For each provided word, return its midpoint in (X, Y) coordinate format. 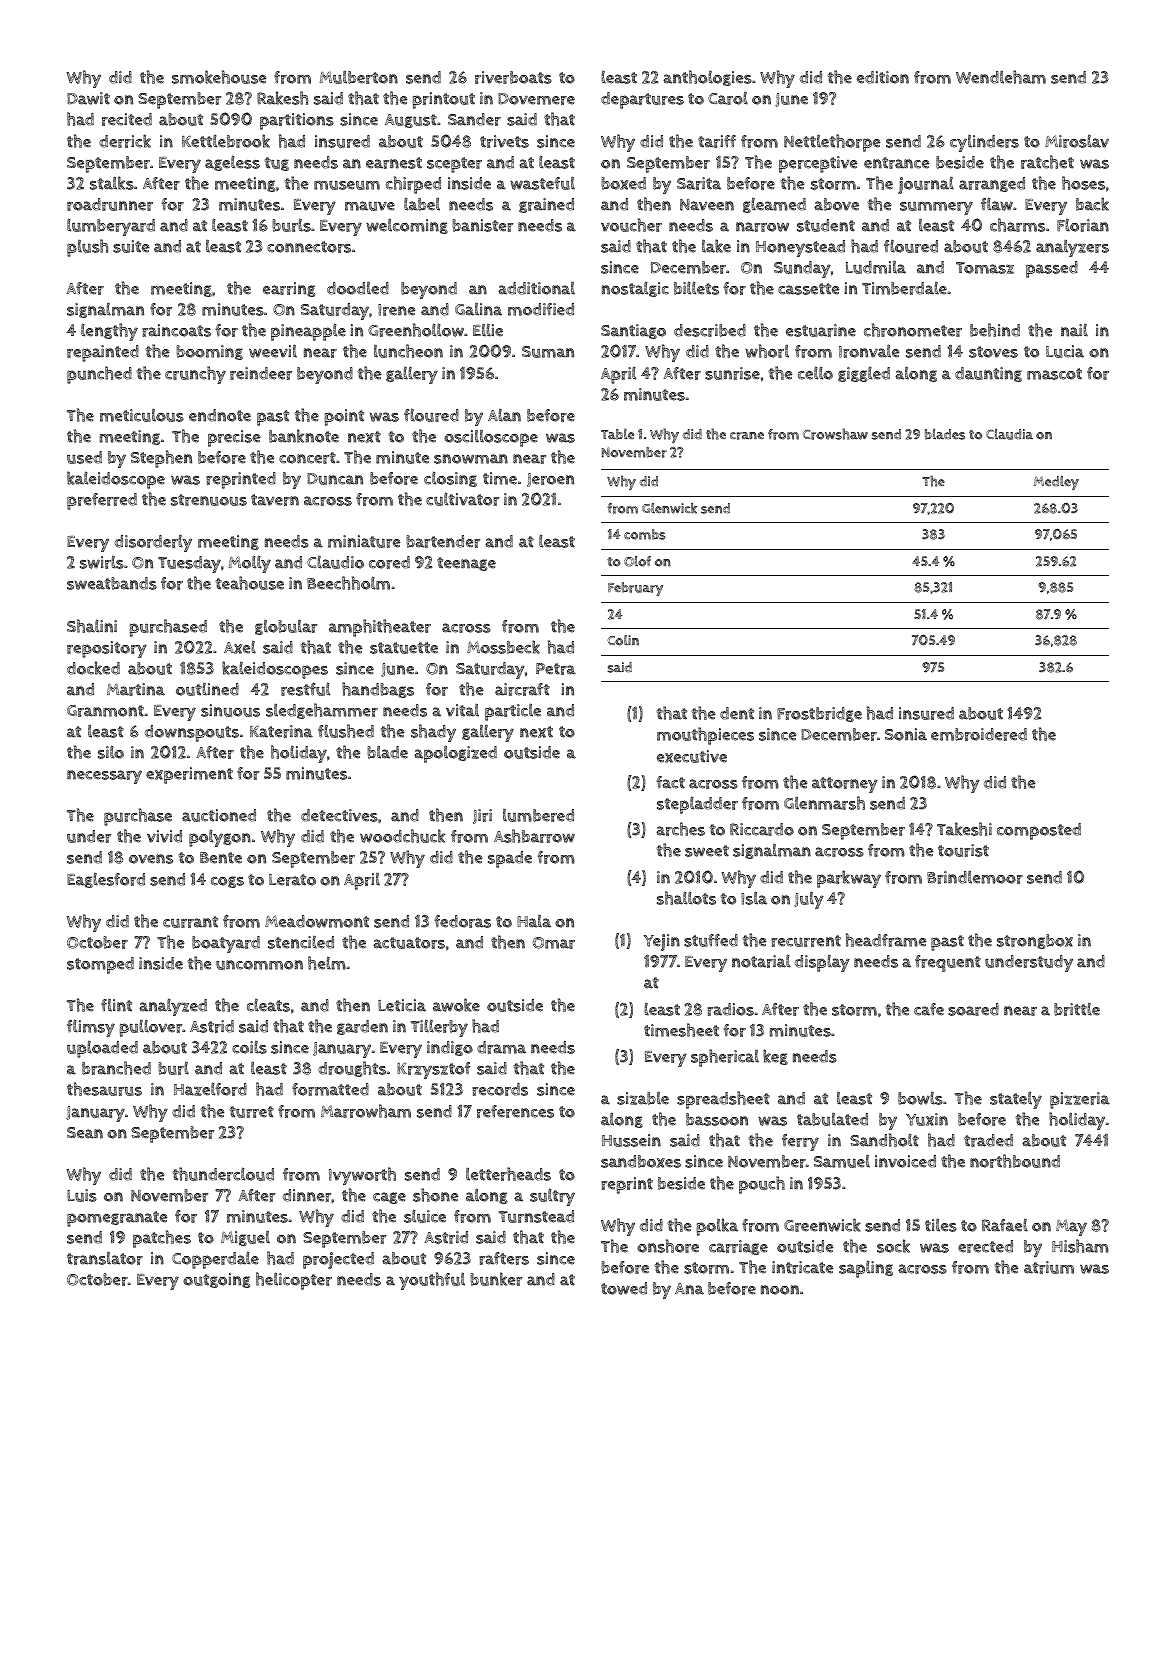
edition (883, 77)
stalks (112, 183)
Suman (548, 352)
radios (730, 1009)
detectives (339, 815)
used (84, 457)
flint (116, 1005)
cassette (808, 289)
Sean (85, 1133)
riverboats (513, 77)
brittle (1077, 1009)
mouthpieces (705, 736)
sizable (643, 1098)
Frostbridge (819, 714)
